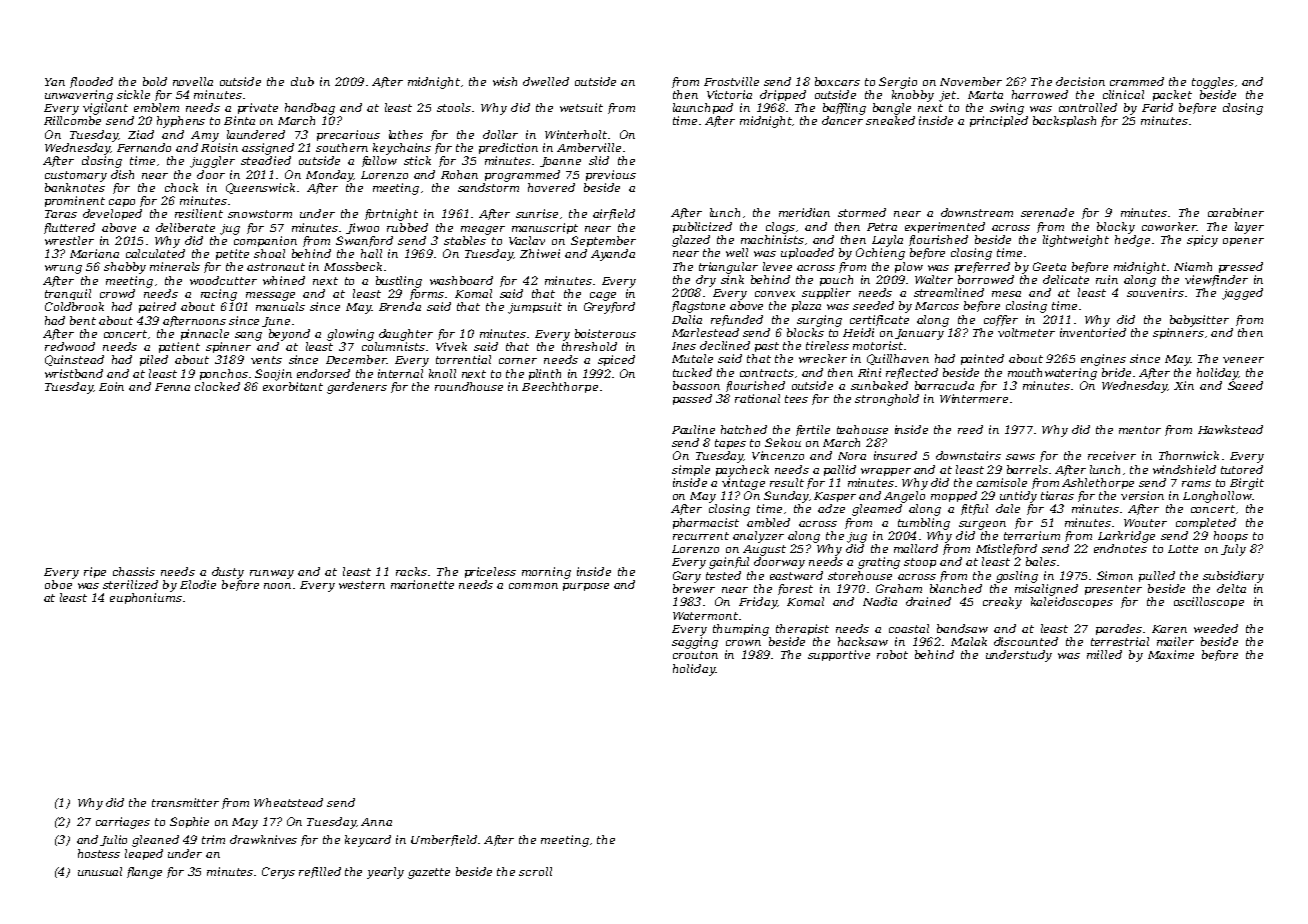  Describe the element at coordinates (1216, 628) in the screenshot. I see `weeded` at that location.
